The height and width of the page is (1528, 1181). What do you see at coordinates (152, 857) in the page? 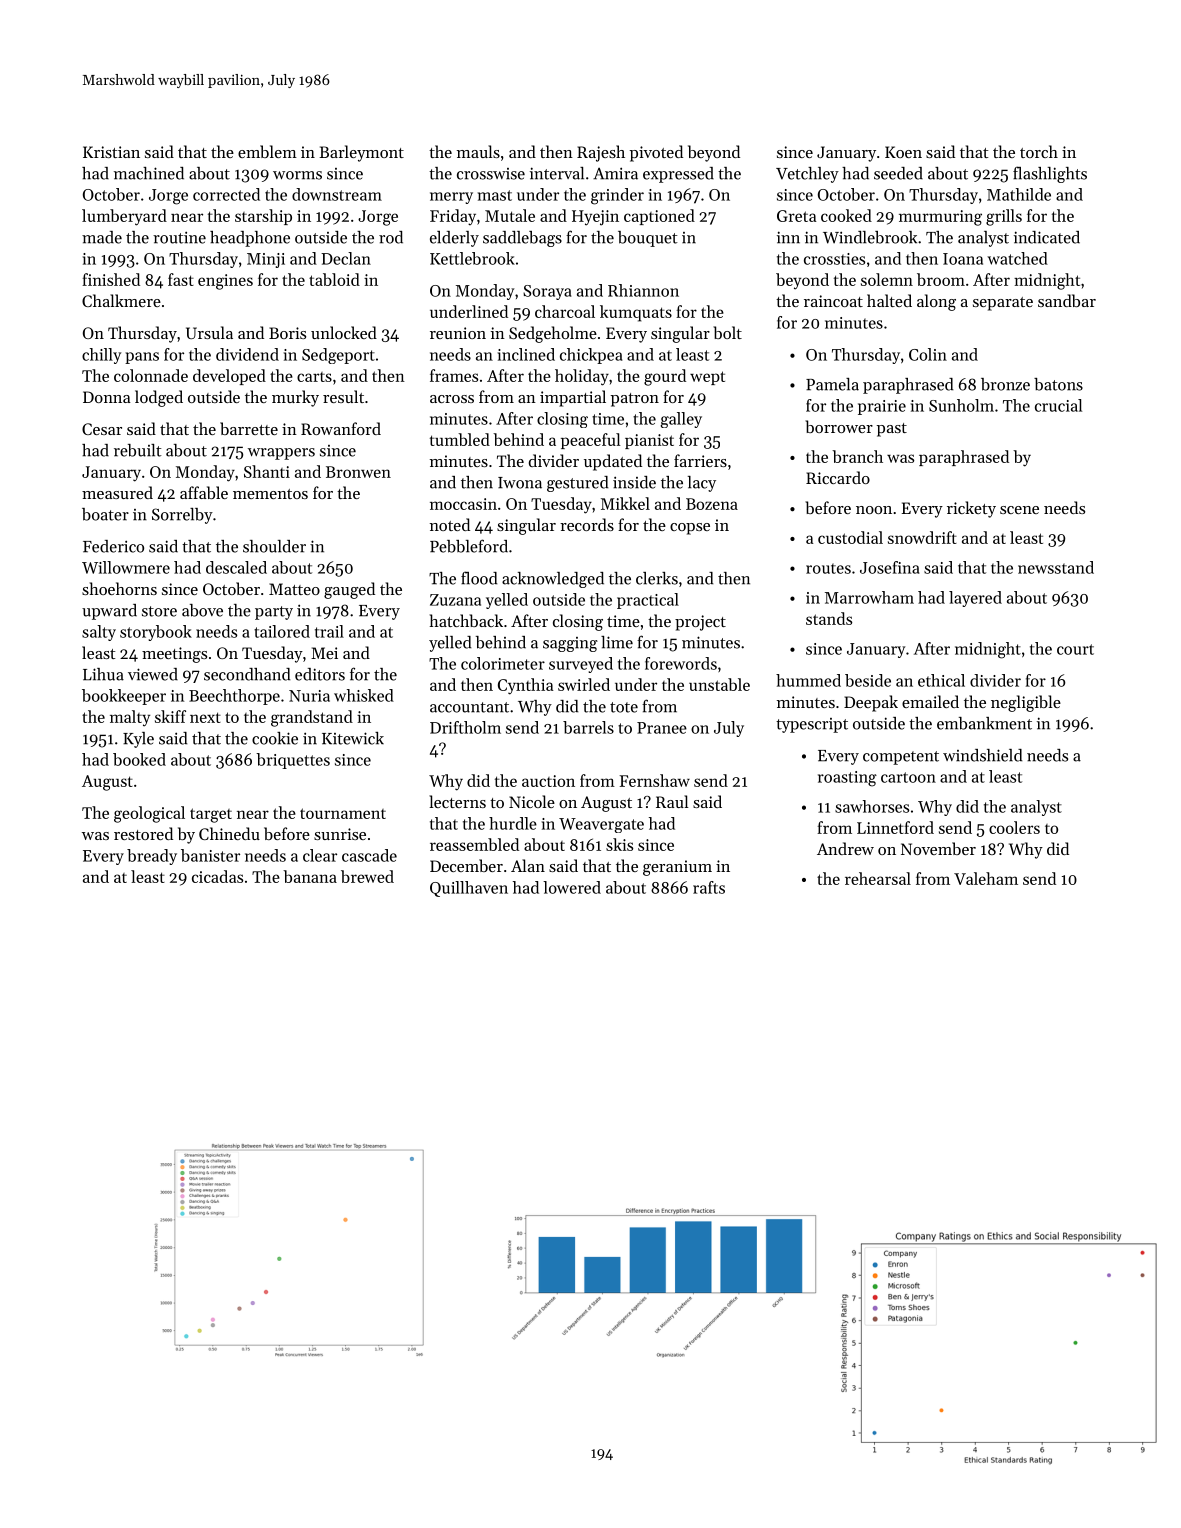
I see `bready` at bounding box center [152, 857].
